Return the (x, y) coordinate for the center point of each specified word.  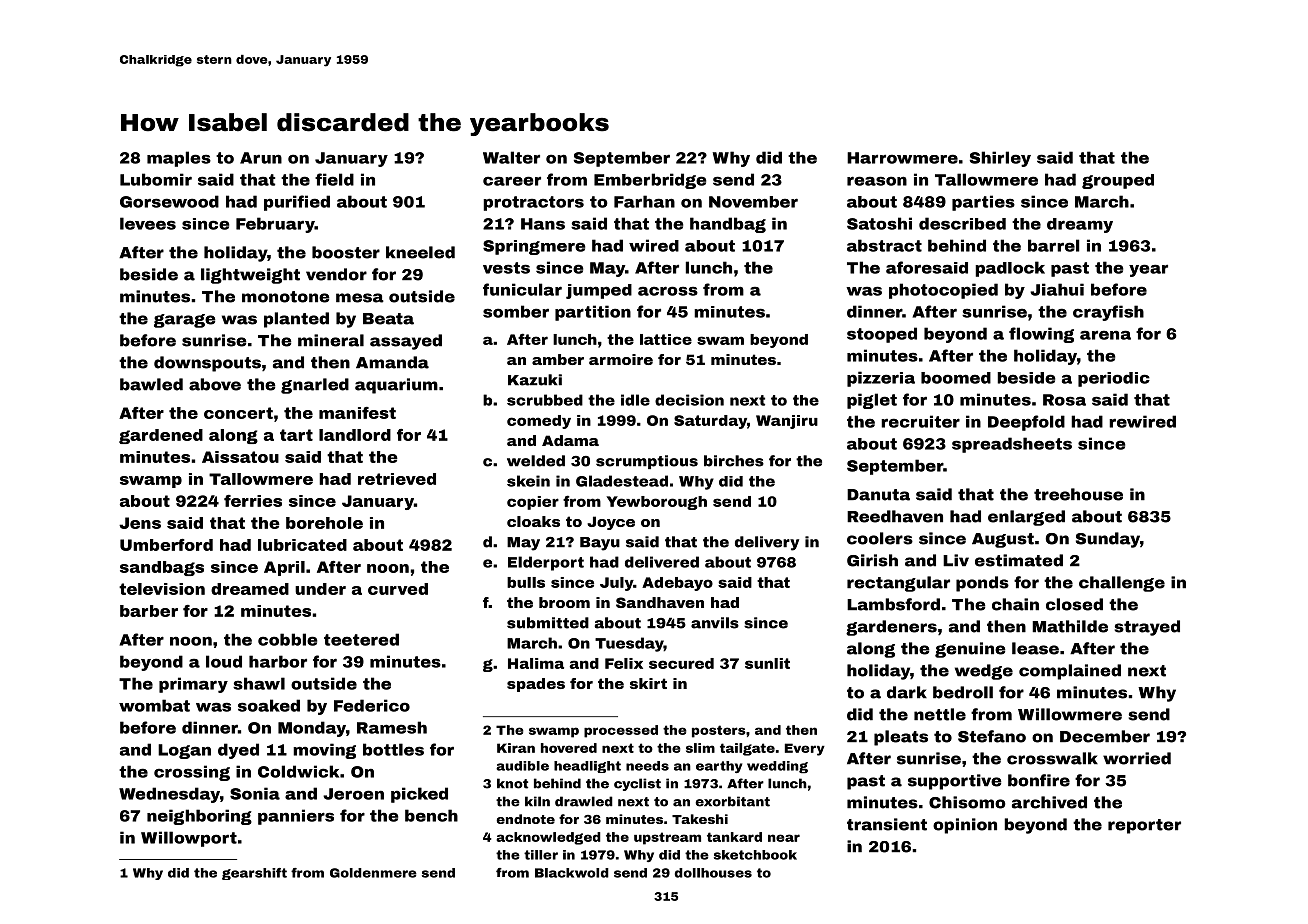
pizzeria (881, 379)
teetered (361, 639)
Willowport (189, 839)
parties (983, 203)
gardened (161, 436)
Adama (570, 440)
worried (1137, 758)
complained (1070, 672)
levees (148, 223)
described (962, 223)
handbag (728, 225)
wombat (154, 705)
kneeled (420, 252)
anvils (715, 623)
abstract (884, 245)
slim (700, 748)
